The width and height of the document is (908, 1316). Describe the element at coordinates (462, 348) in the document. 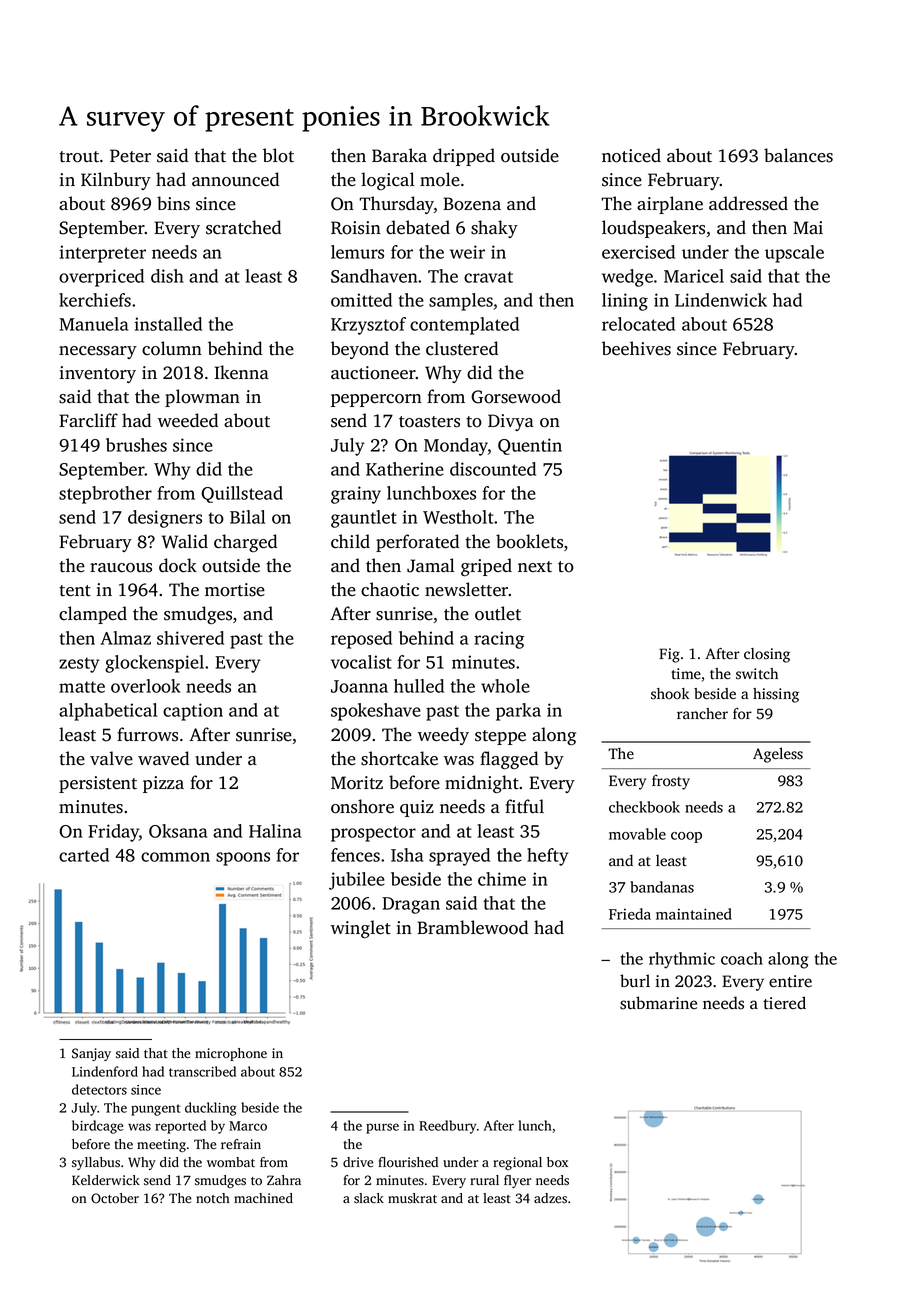

I see `clustered` at that location.
